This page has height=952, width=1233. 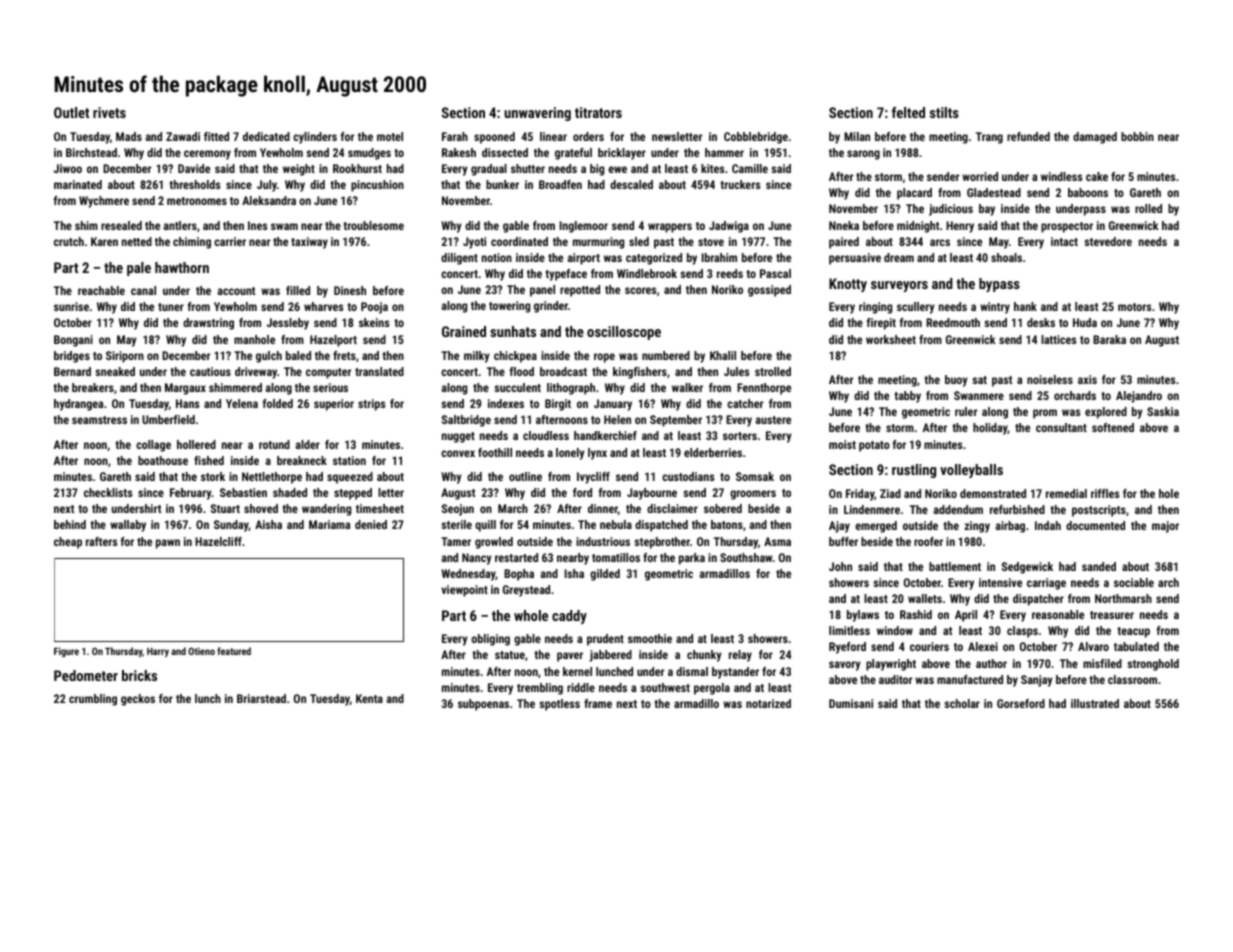 What do you see at coordinates (1058, 339) in the page?
I see `lattices` at bounding box center [1058, 339].
